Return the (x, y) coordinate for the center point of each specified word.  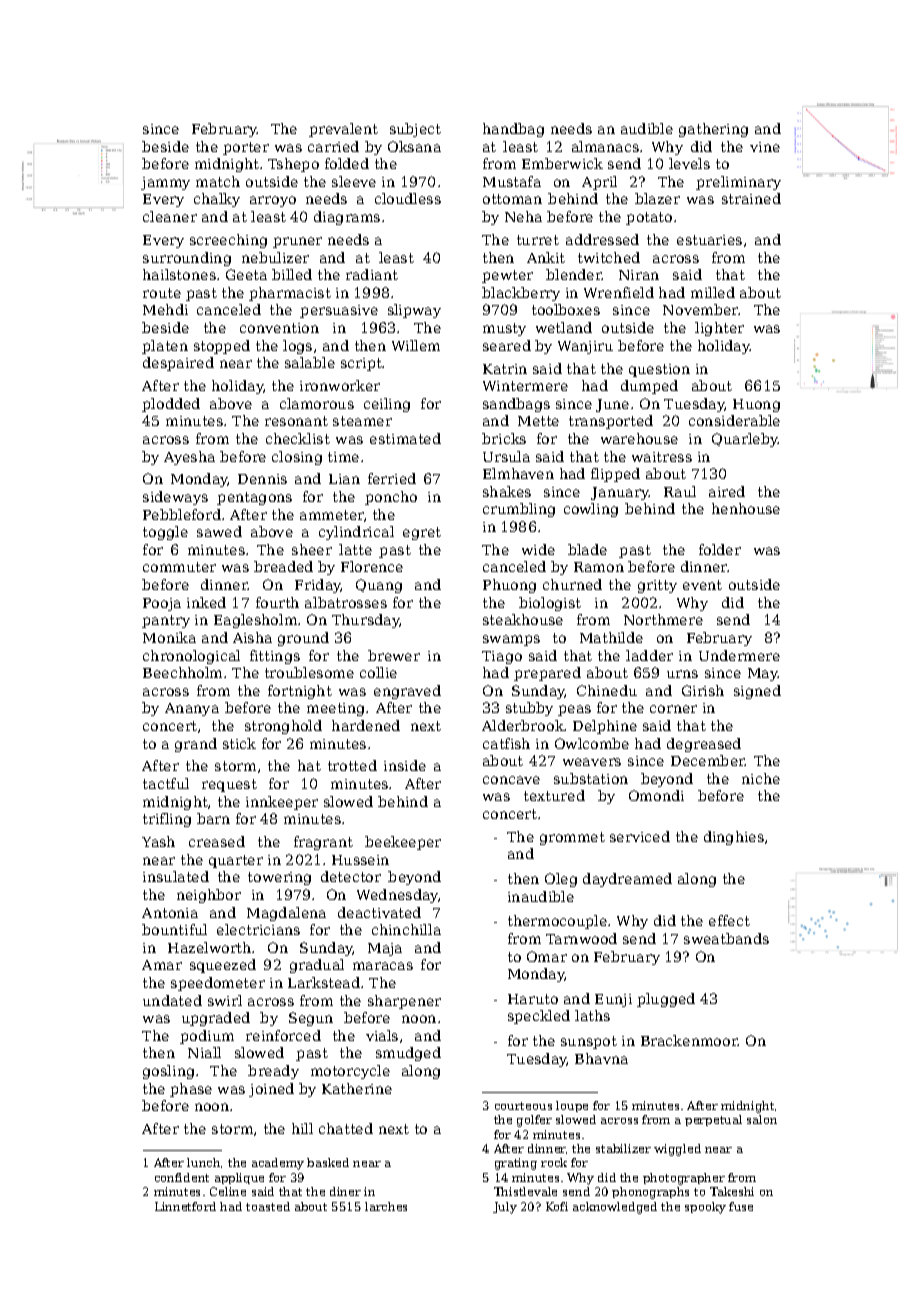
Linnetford (185, 1206)
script (362, 364)
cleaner (170, 216)
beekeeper (403, 843)
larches (386, 1206)
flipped (615, 475)
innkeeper (282, 803)
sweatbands (726, 938)
